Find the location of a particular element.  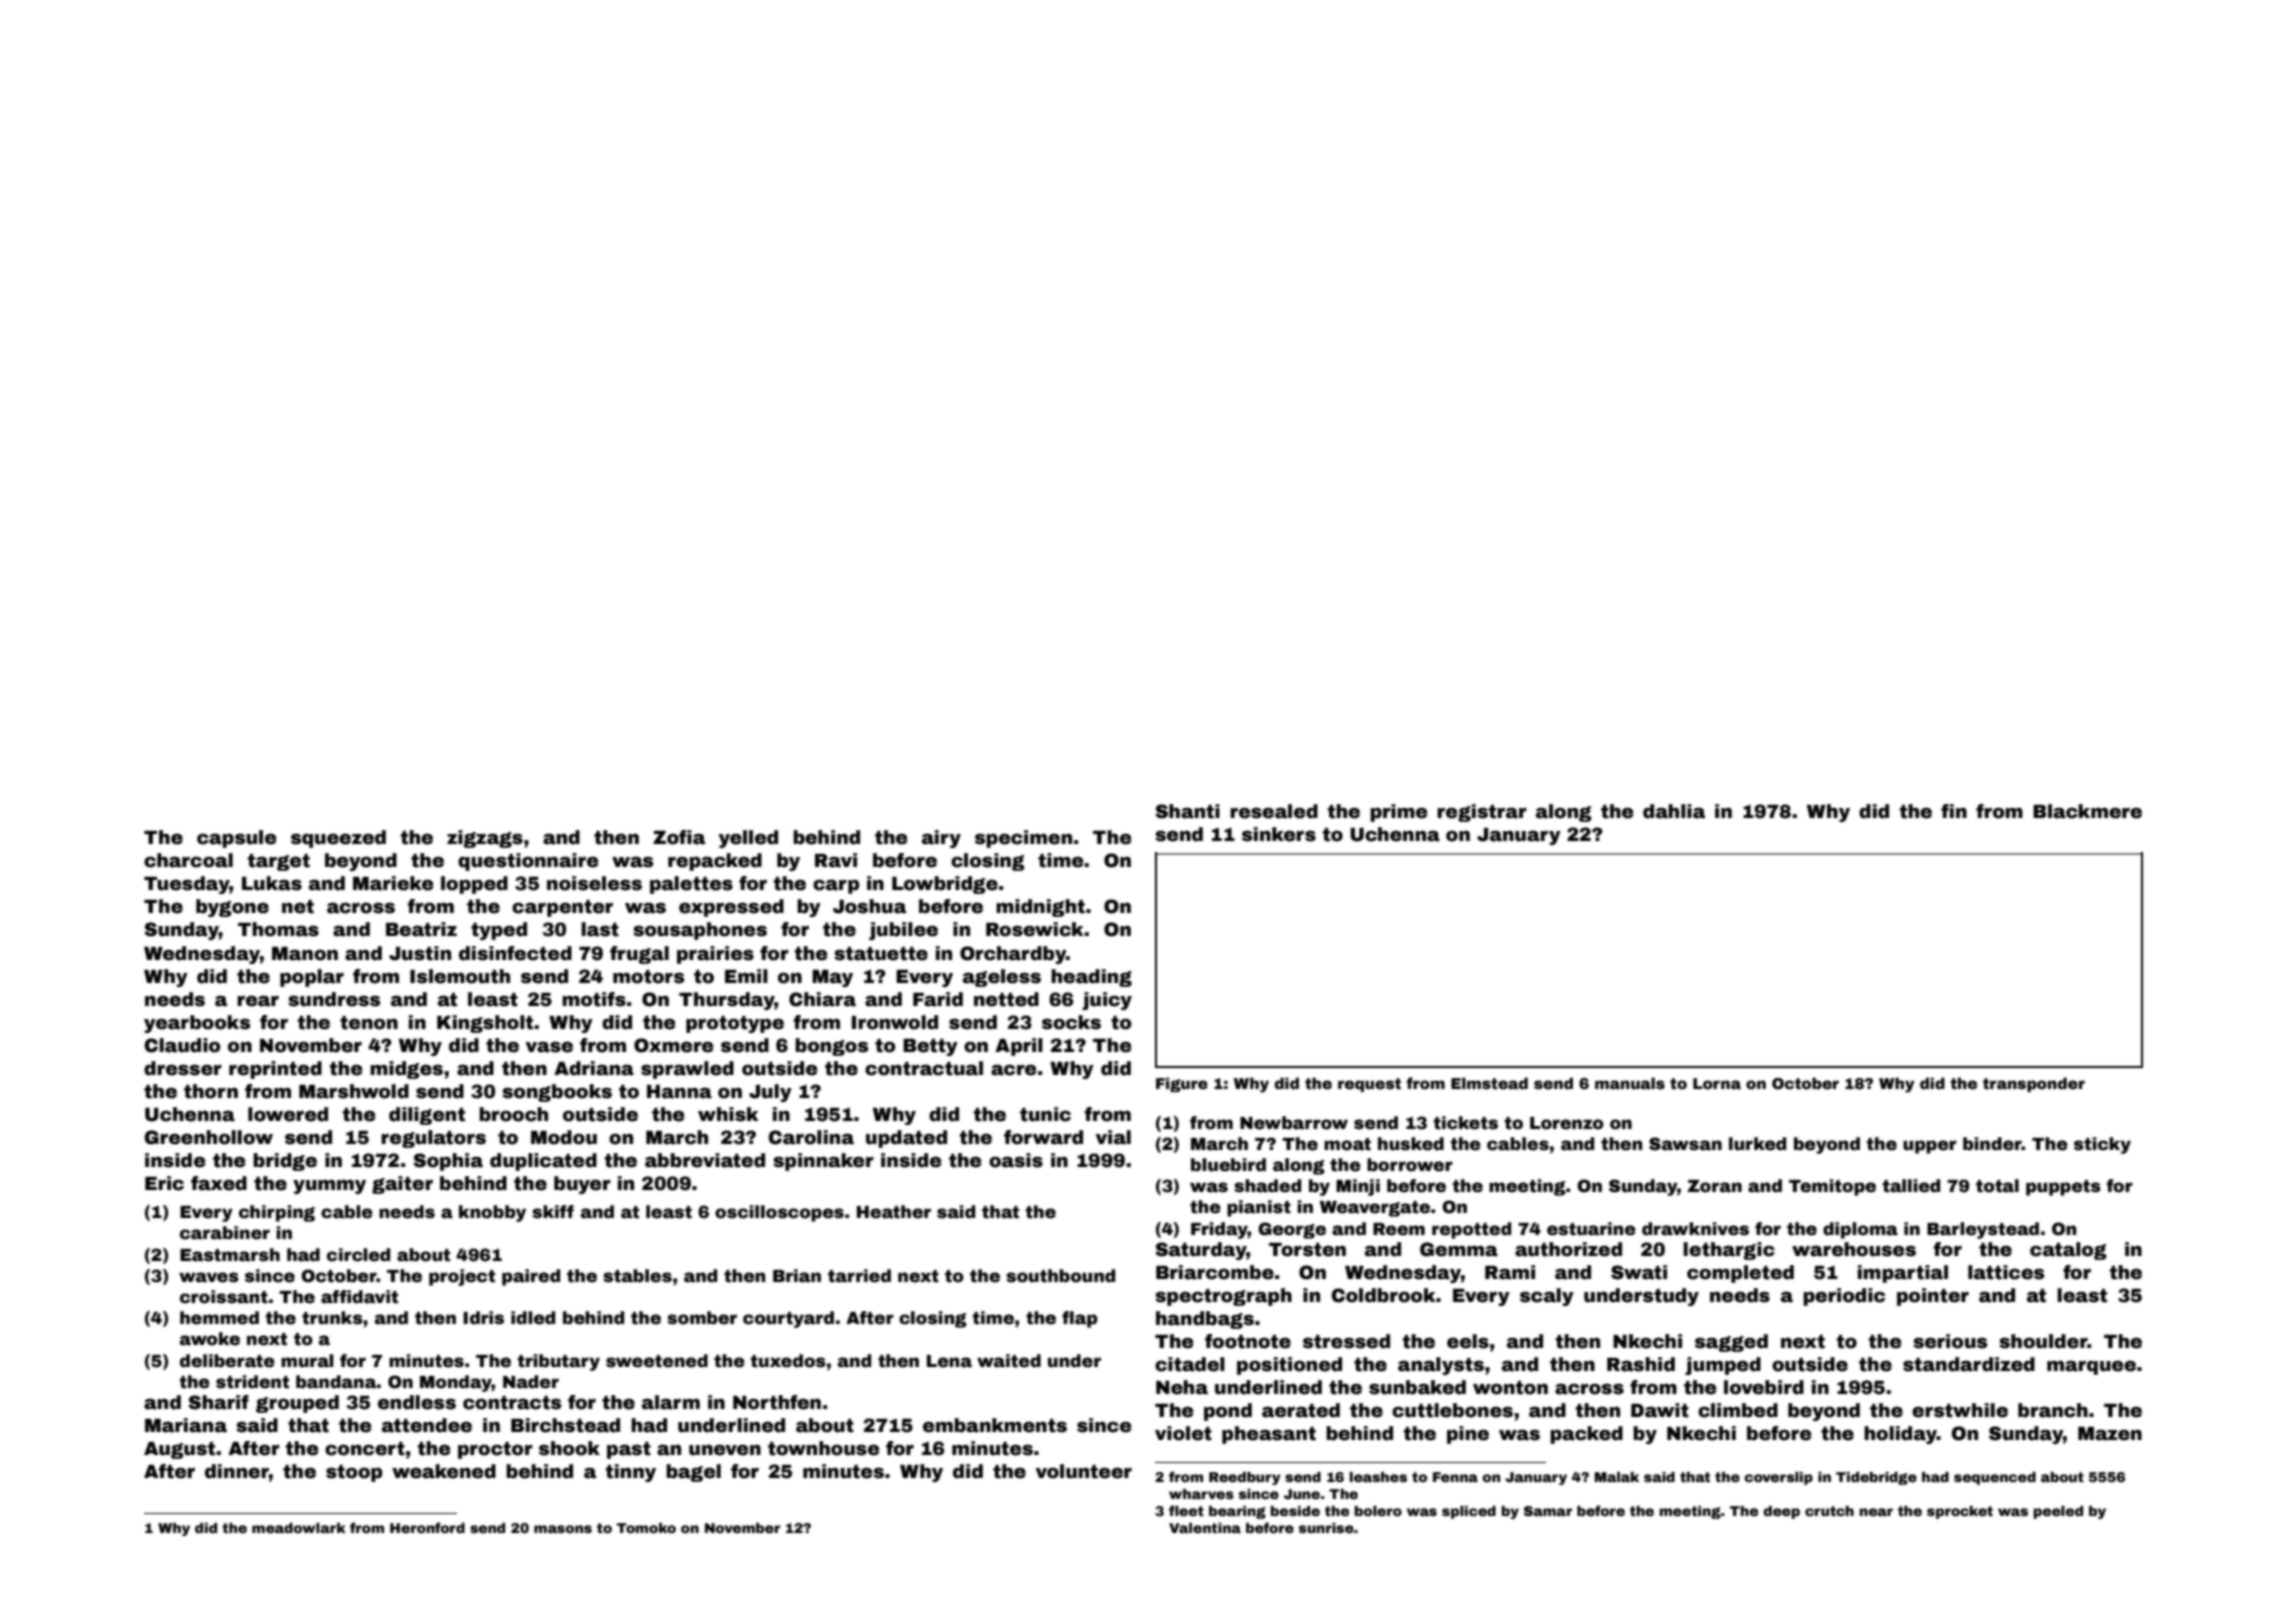

Lorna is located at coordinates (1717, 1083).
